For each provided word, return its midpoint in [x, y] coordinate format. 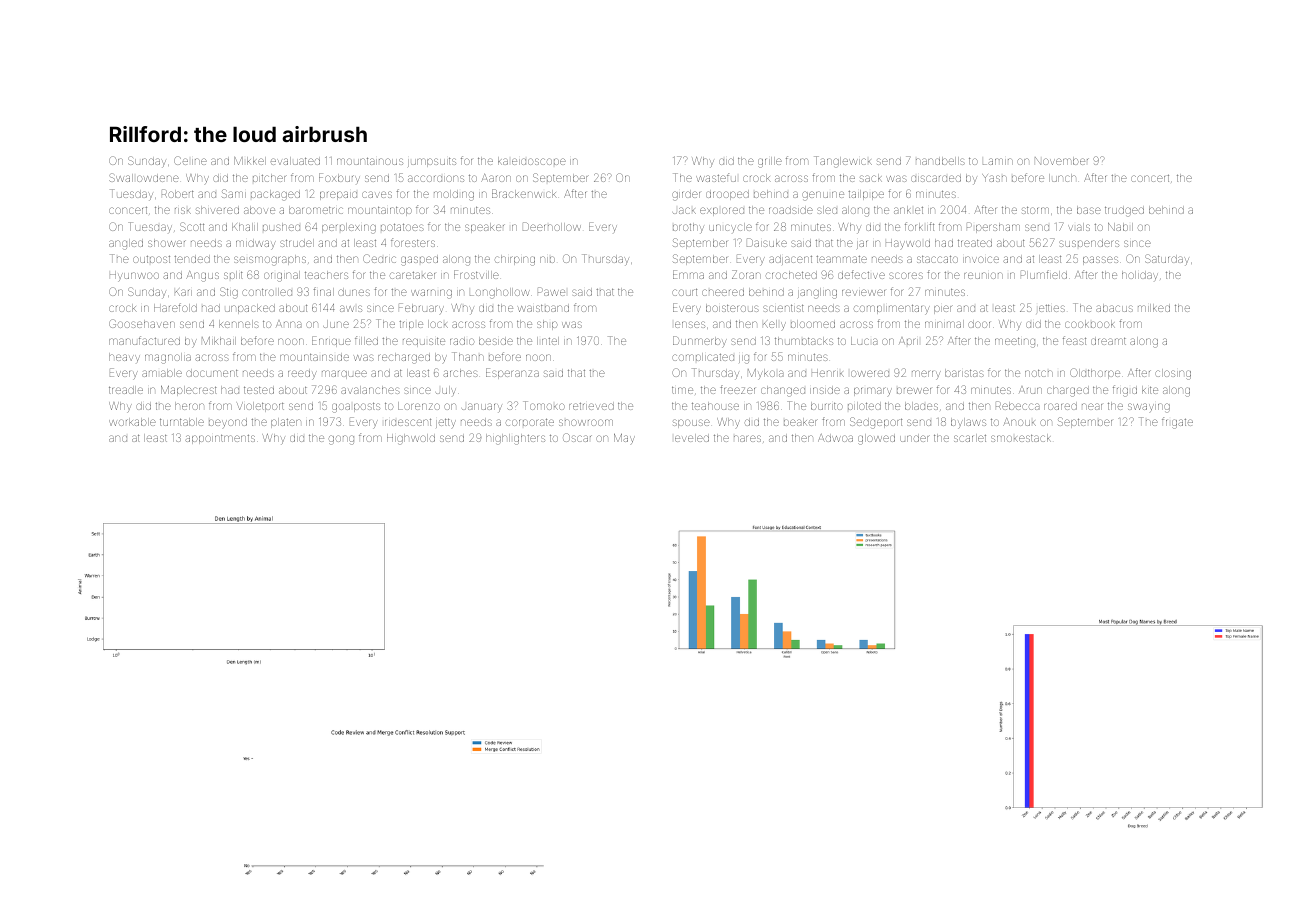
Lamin [998, 161]
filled [366, 340]
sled [827, 210]
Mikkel [250, 161]
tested [259, 390]
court [684, 292]
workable [132, 422]
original [282, 276]
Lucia [864, 341]
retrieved [591, 406]
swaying [1149, 408]
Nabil [1120, 227]
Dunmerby [700, 342]
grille [770, 162]
